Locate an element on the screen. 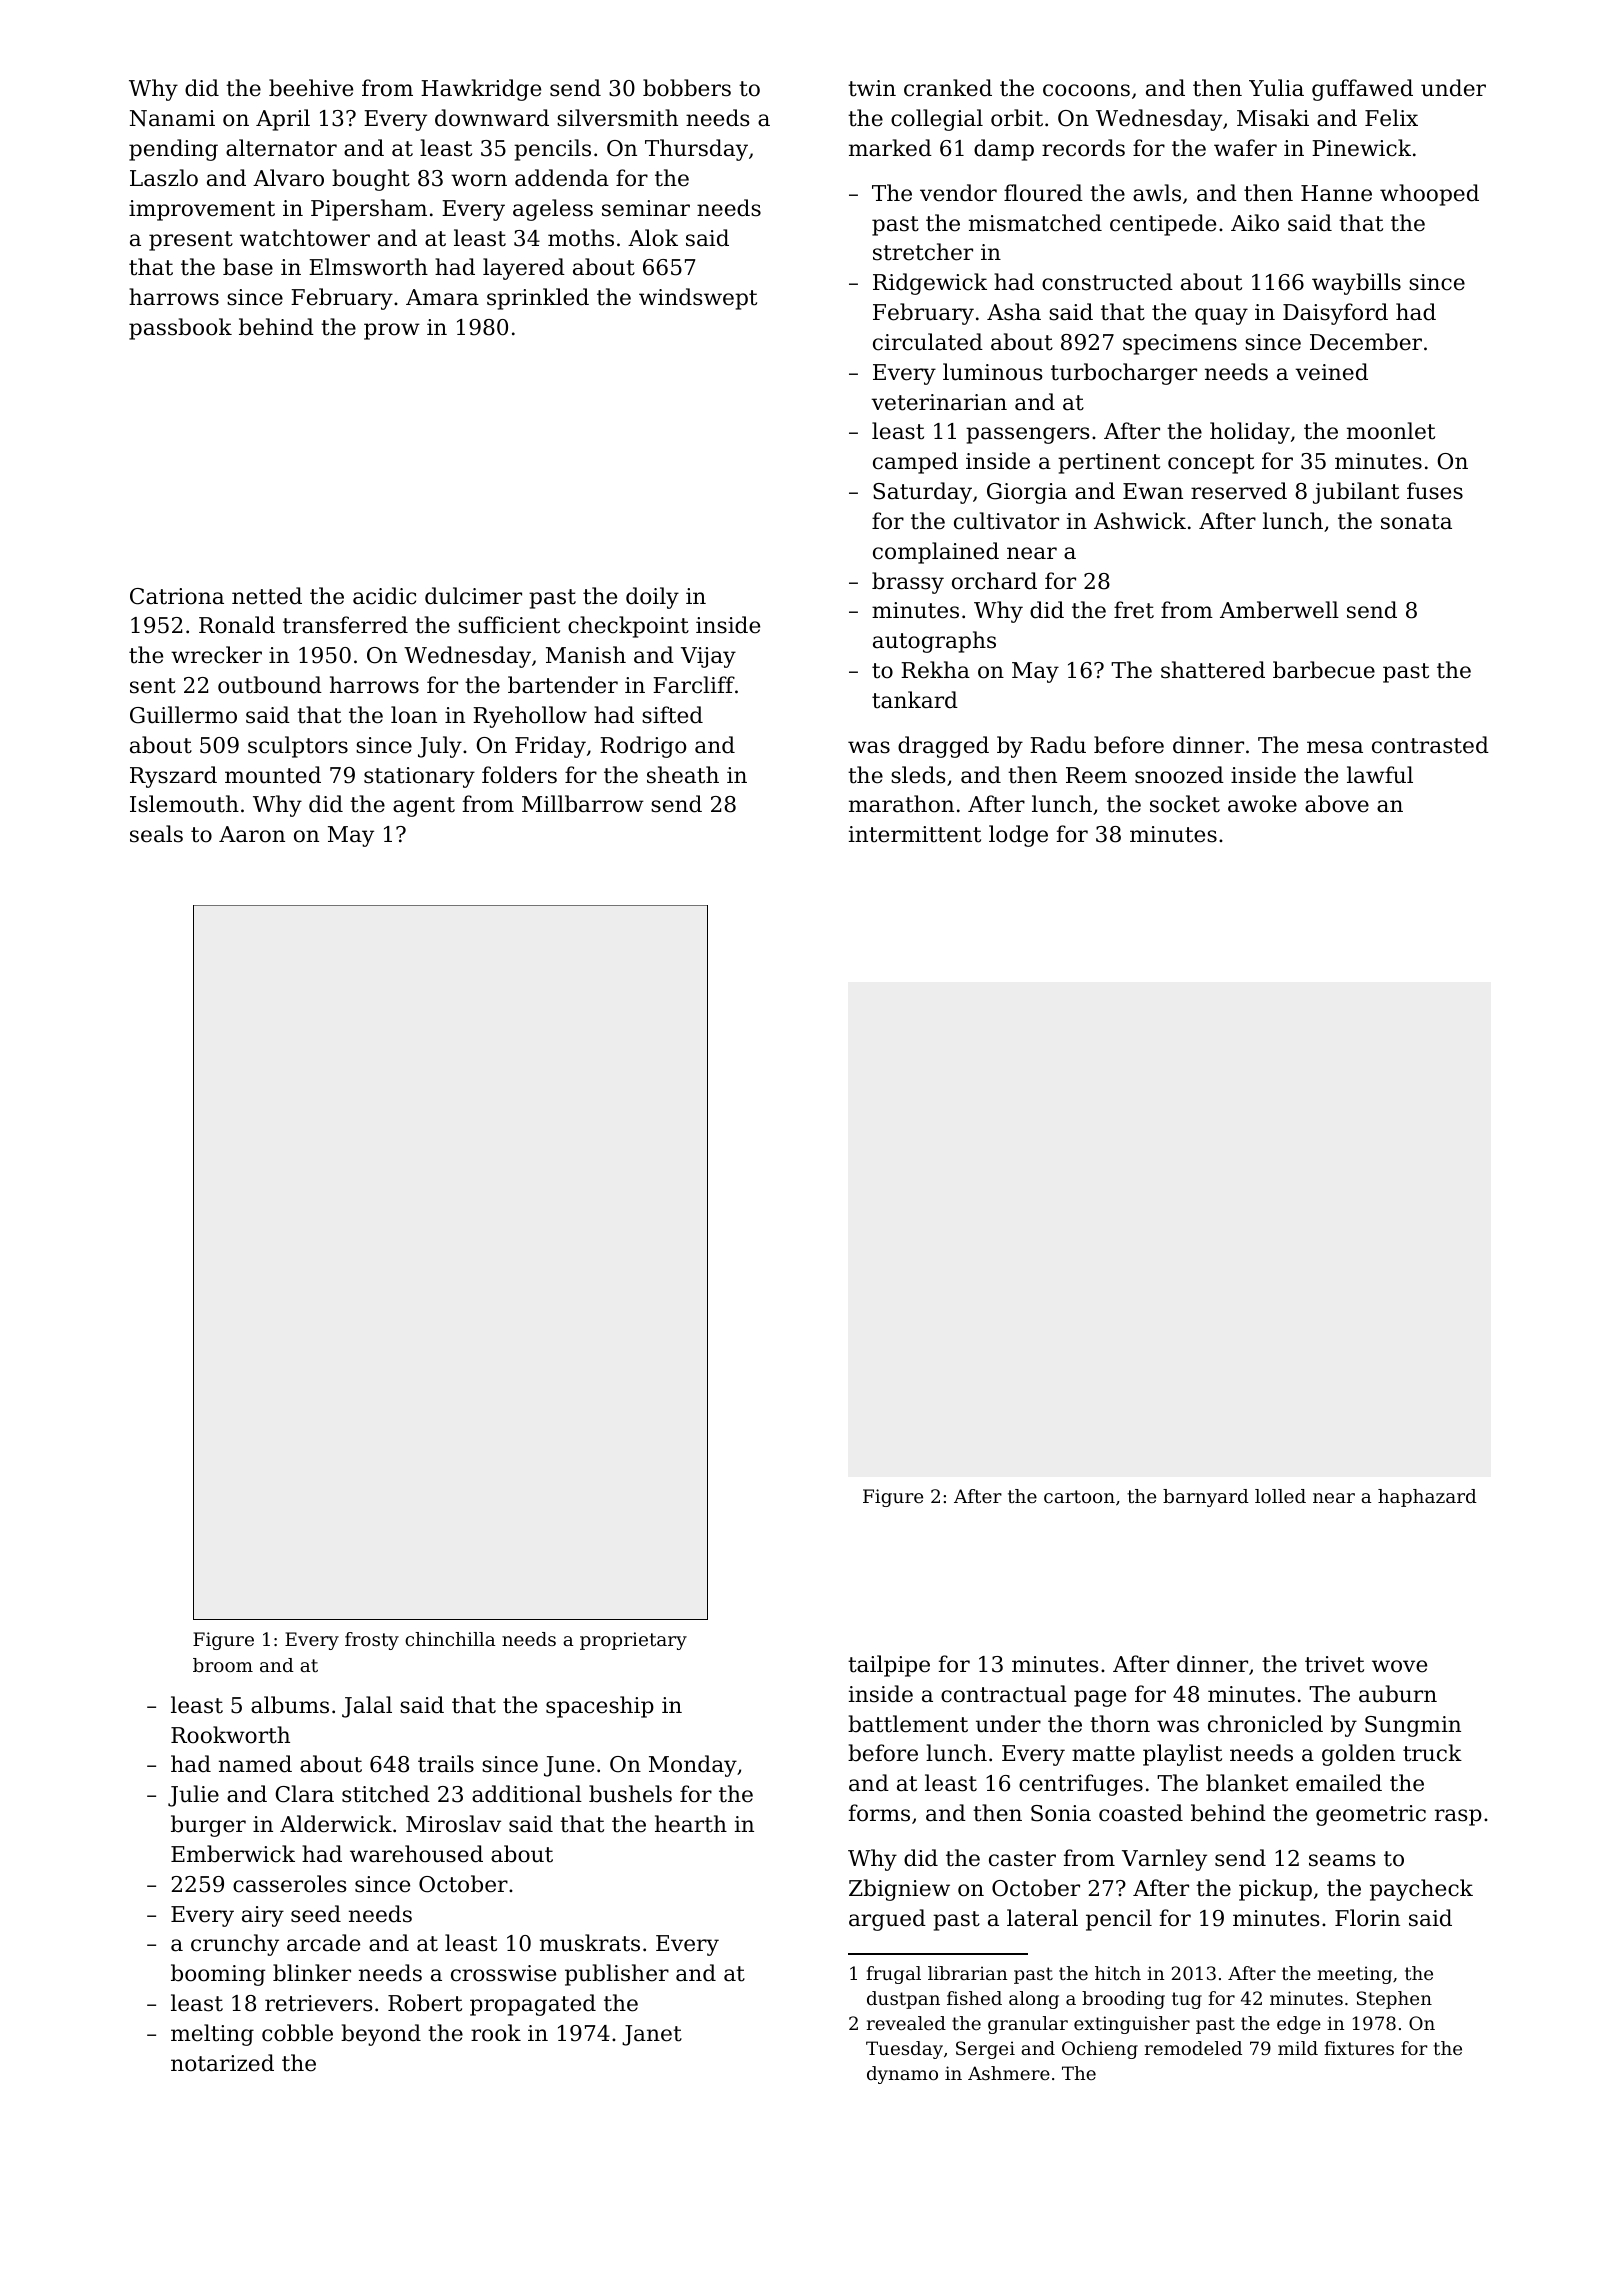  intermittent is located at coordinates (915, 834).
